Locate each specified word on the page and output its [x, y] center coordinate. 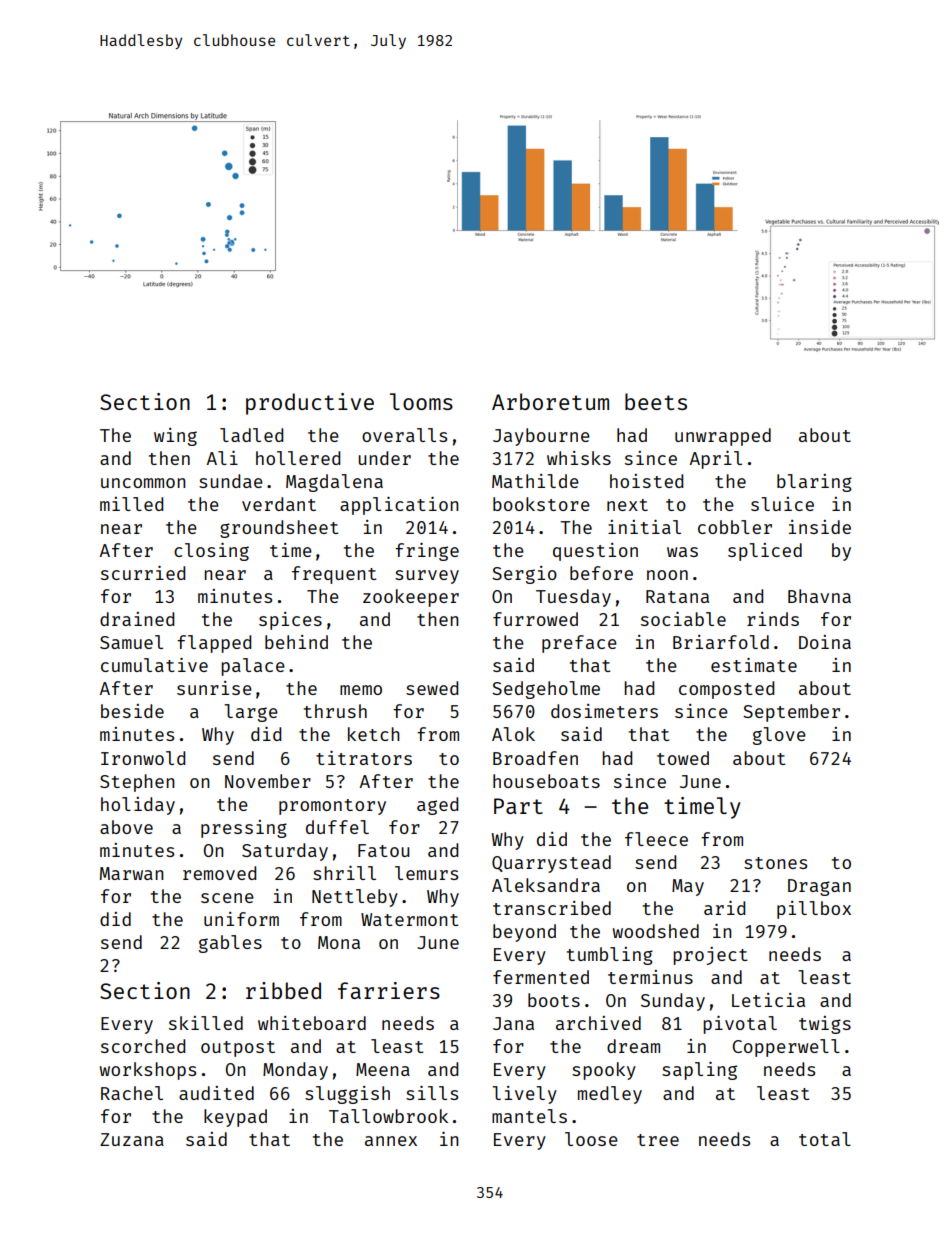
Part [518, 806]
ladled [251, 435]
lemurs [426, 873]
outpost [238, 1049]
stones [775, 863]
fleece [656, 839]
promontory [332, 807]
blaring [814, 483]
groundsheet [279, 529]
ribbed [283, 990]
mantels [529, 1116]
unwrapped [723, 437]
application [399, 506]
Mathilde [535, 481]
